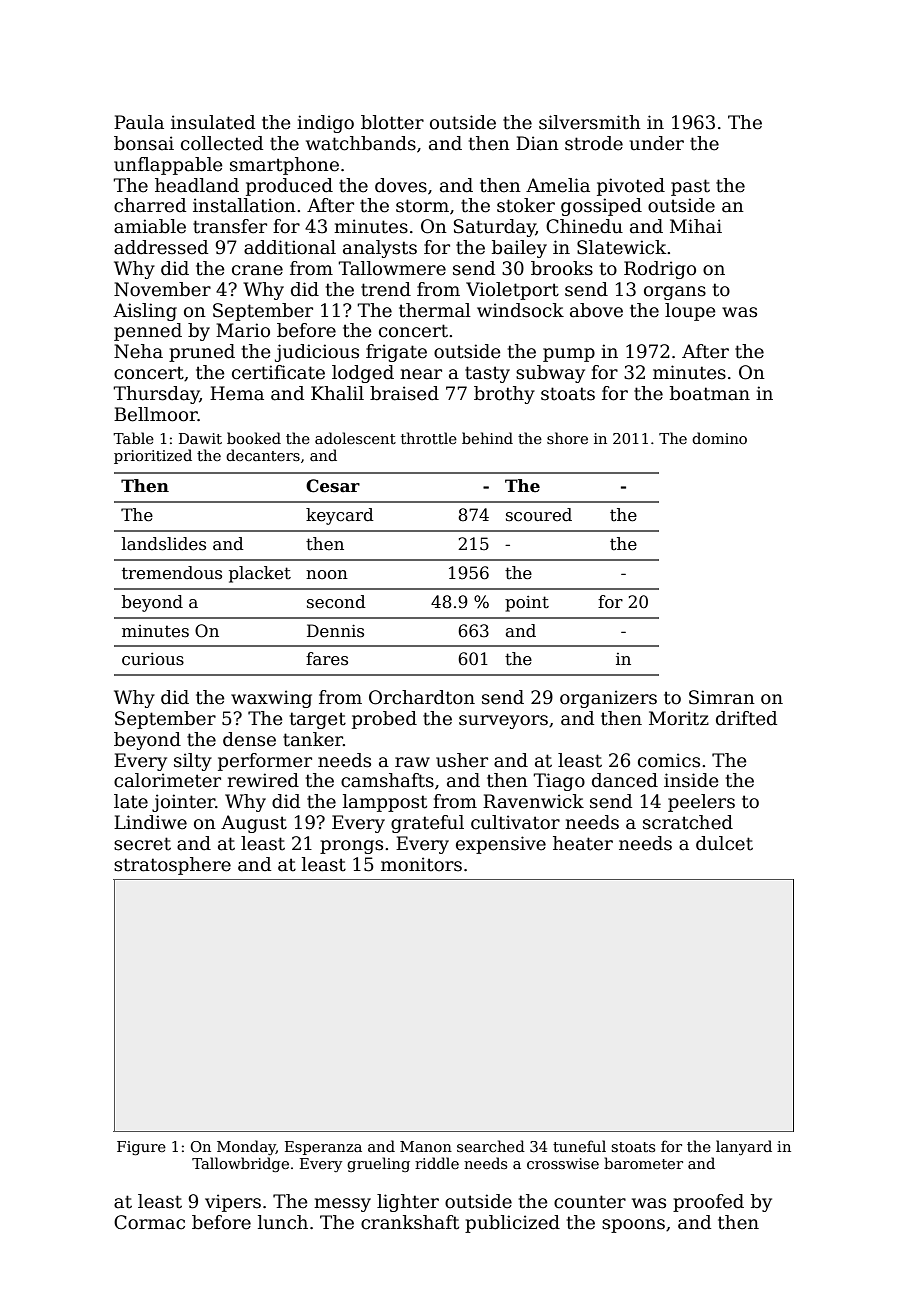 The image size is (908, 1316). Describe the element at coordinates (139, 122) in the document. I see `Paula` at that location.
